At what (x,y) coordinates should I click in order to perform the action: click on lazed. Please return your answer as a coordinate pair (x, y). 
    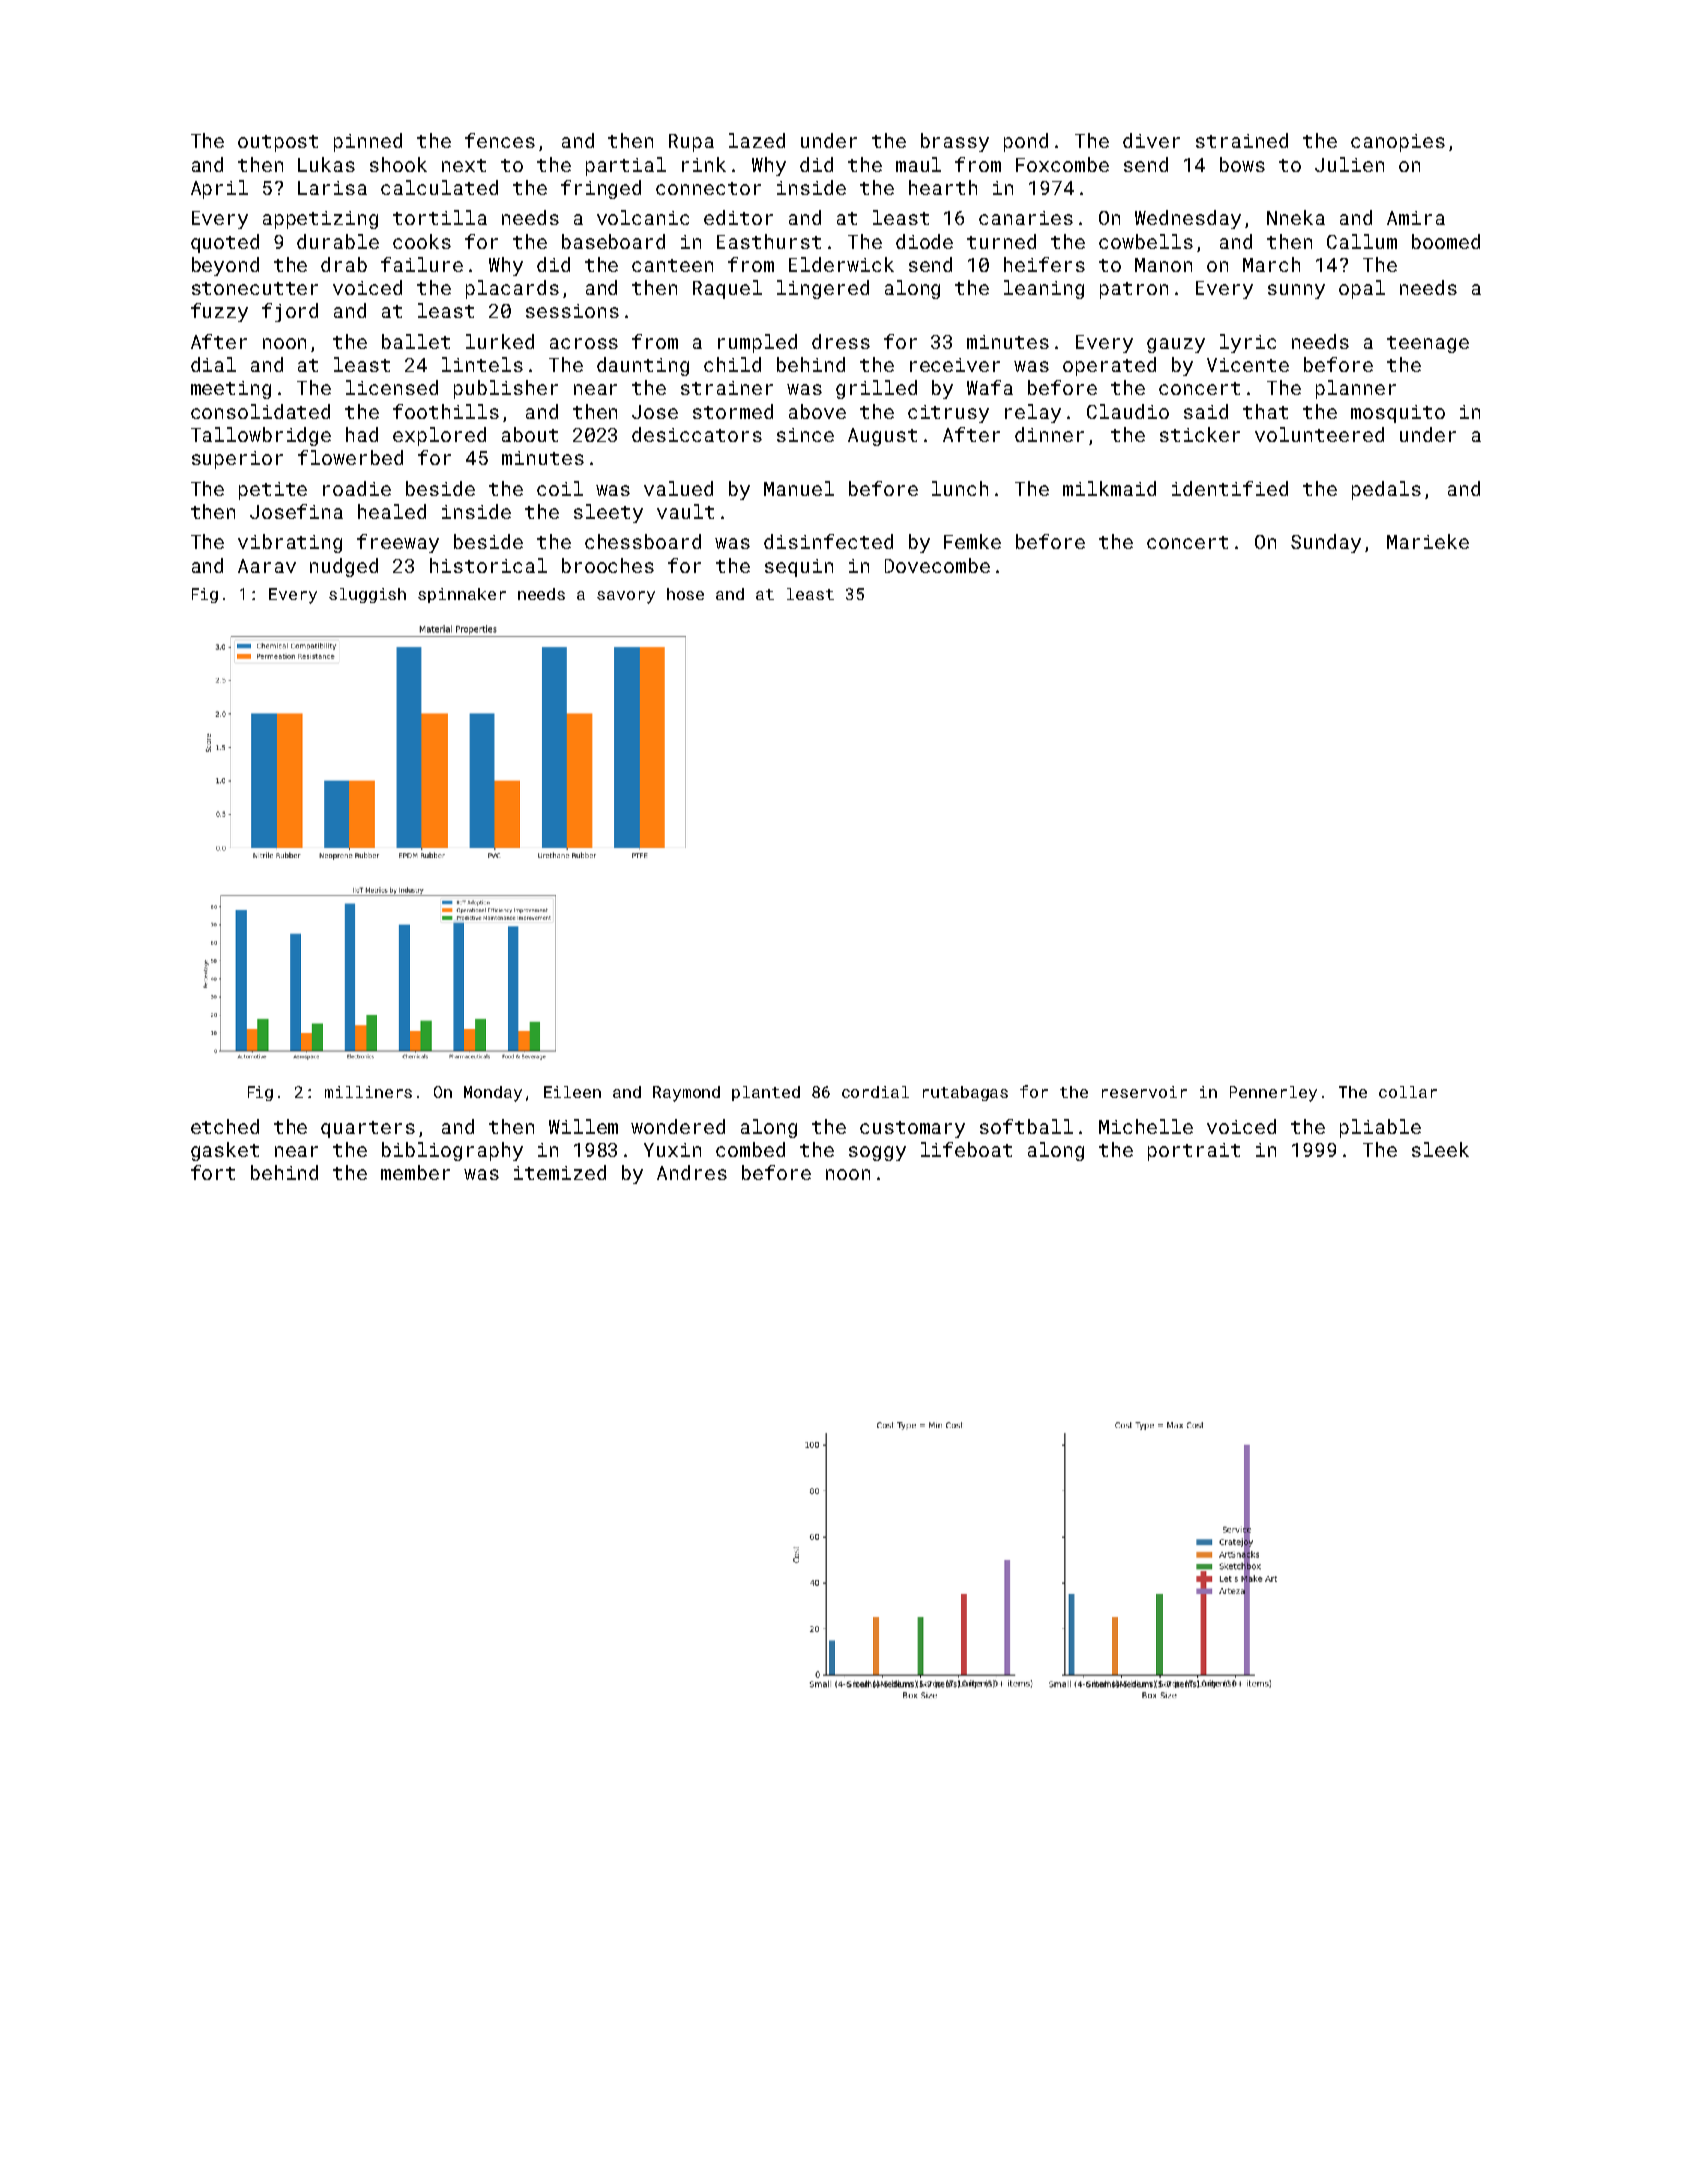
    Looking at the image, I should click on (757, 140).
